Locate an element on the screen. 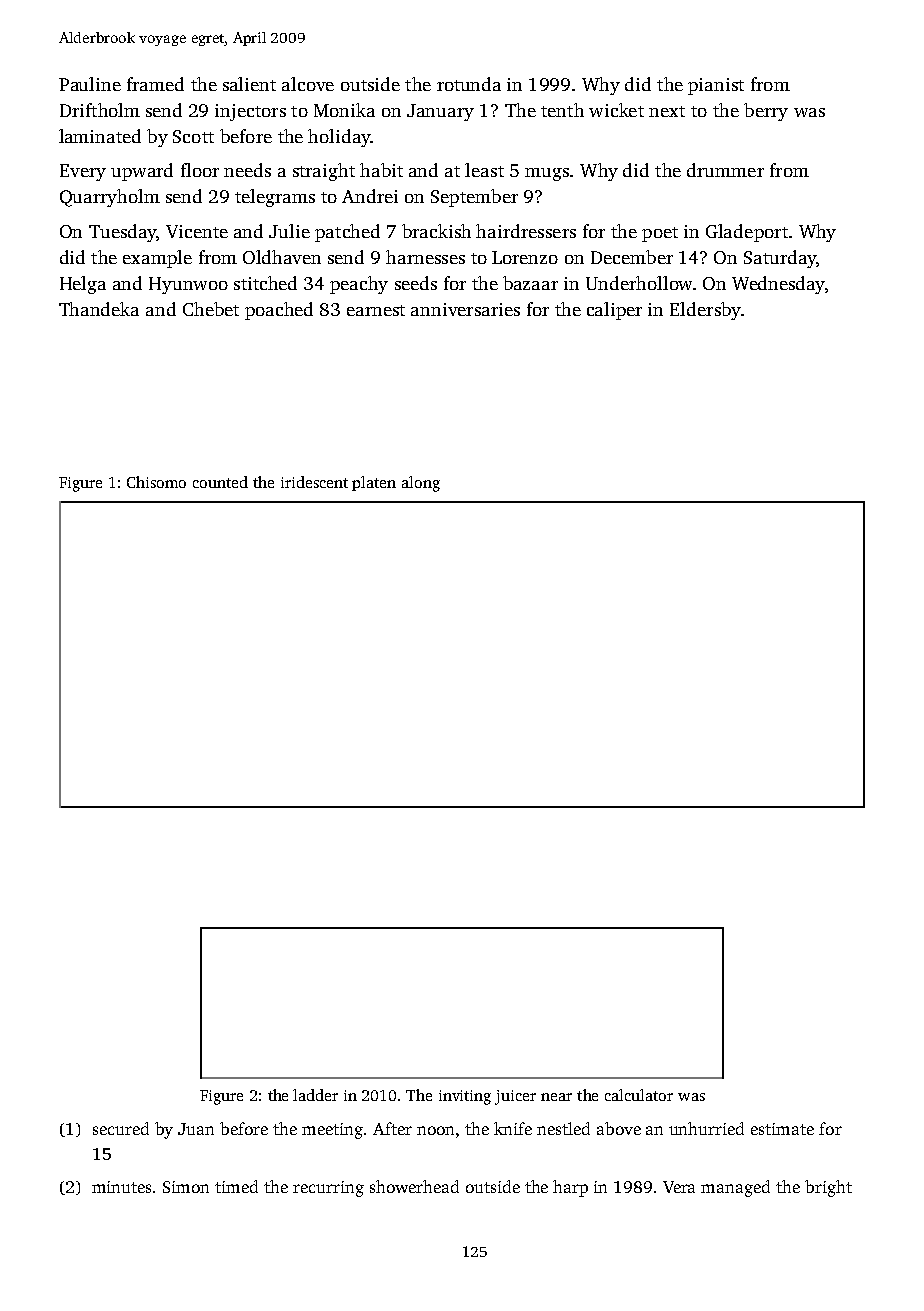 The image size is (924, 1311). Thandeka is located at coordinates (99, 309).
